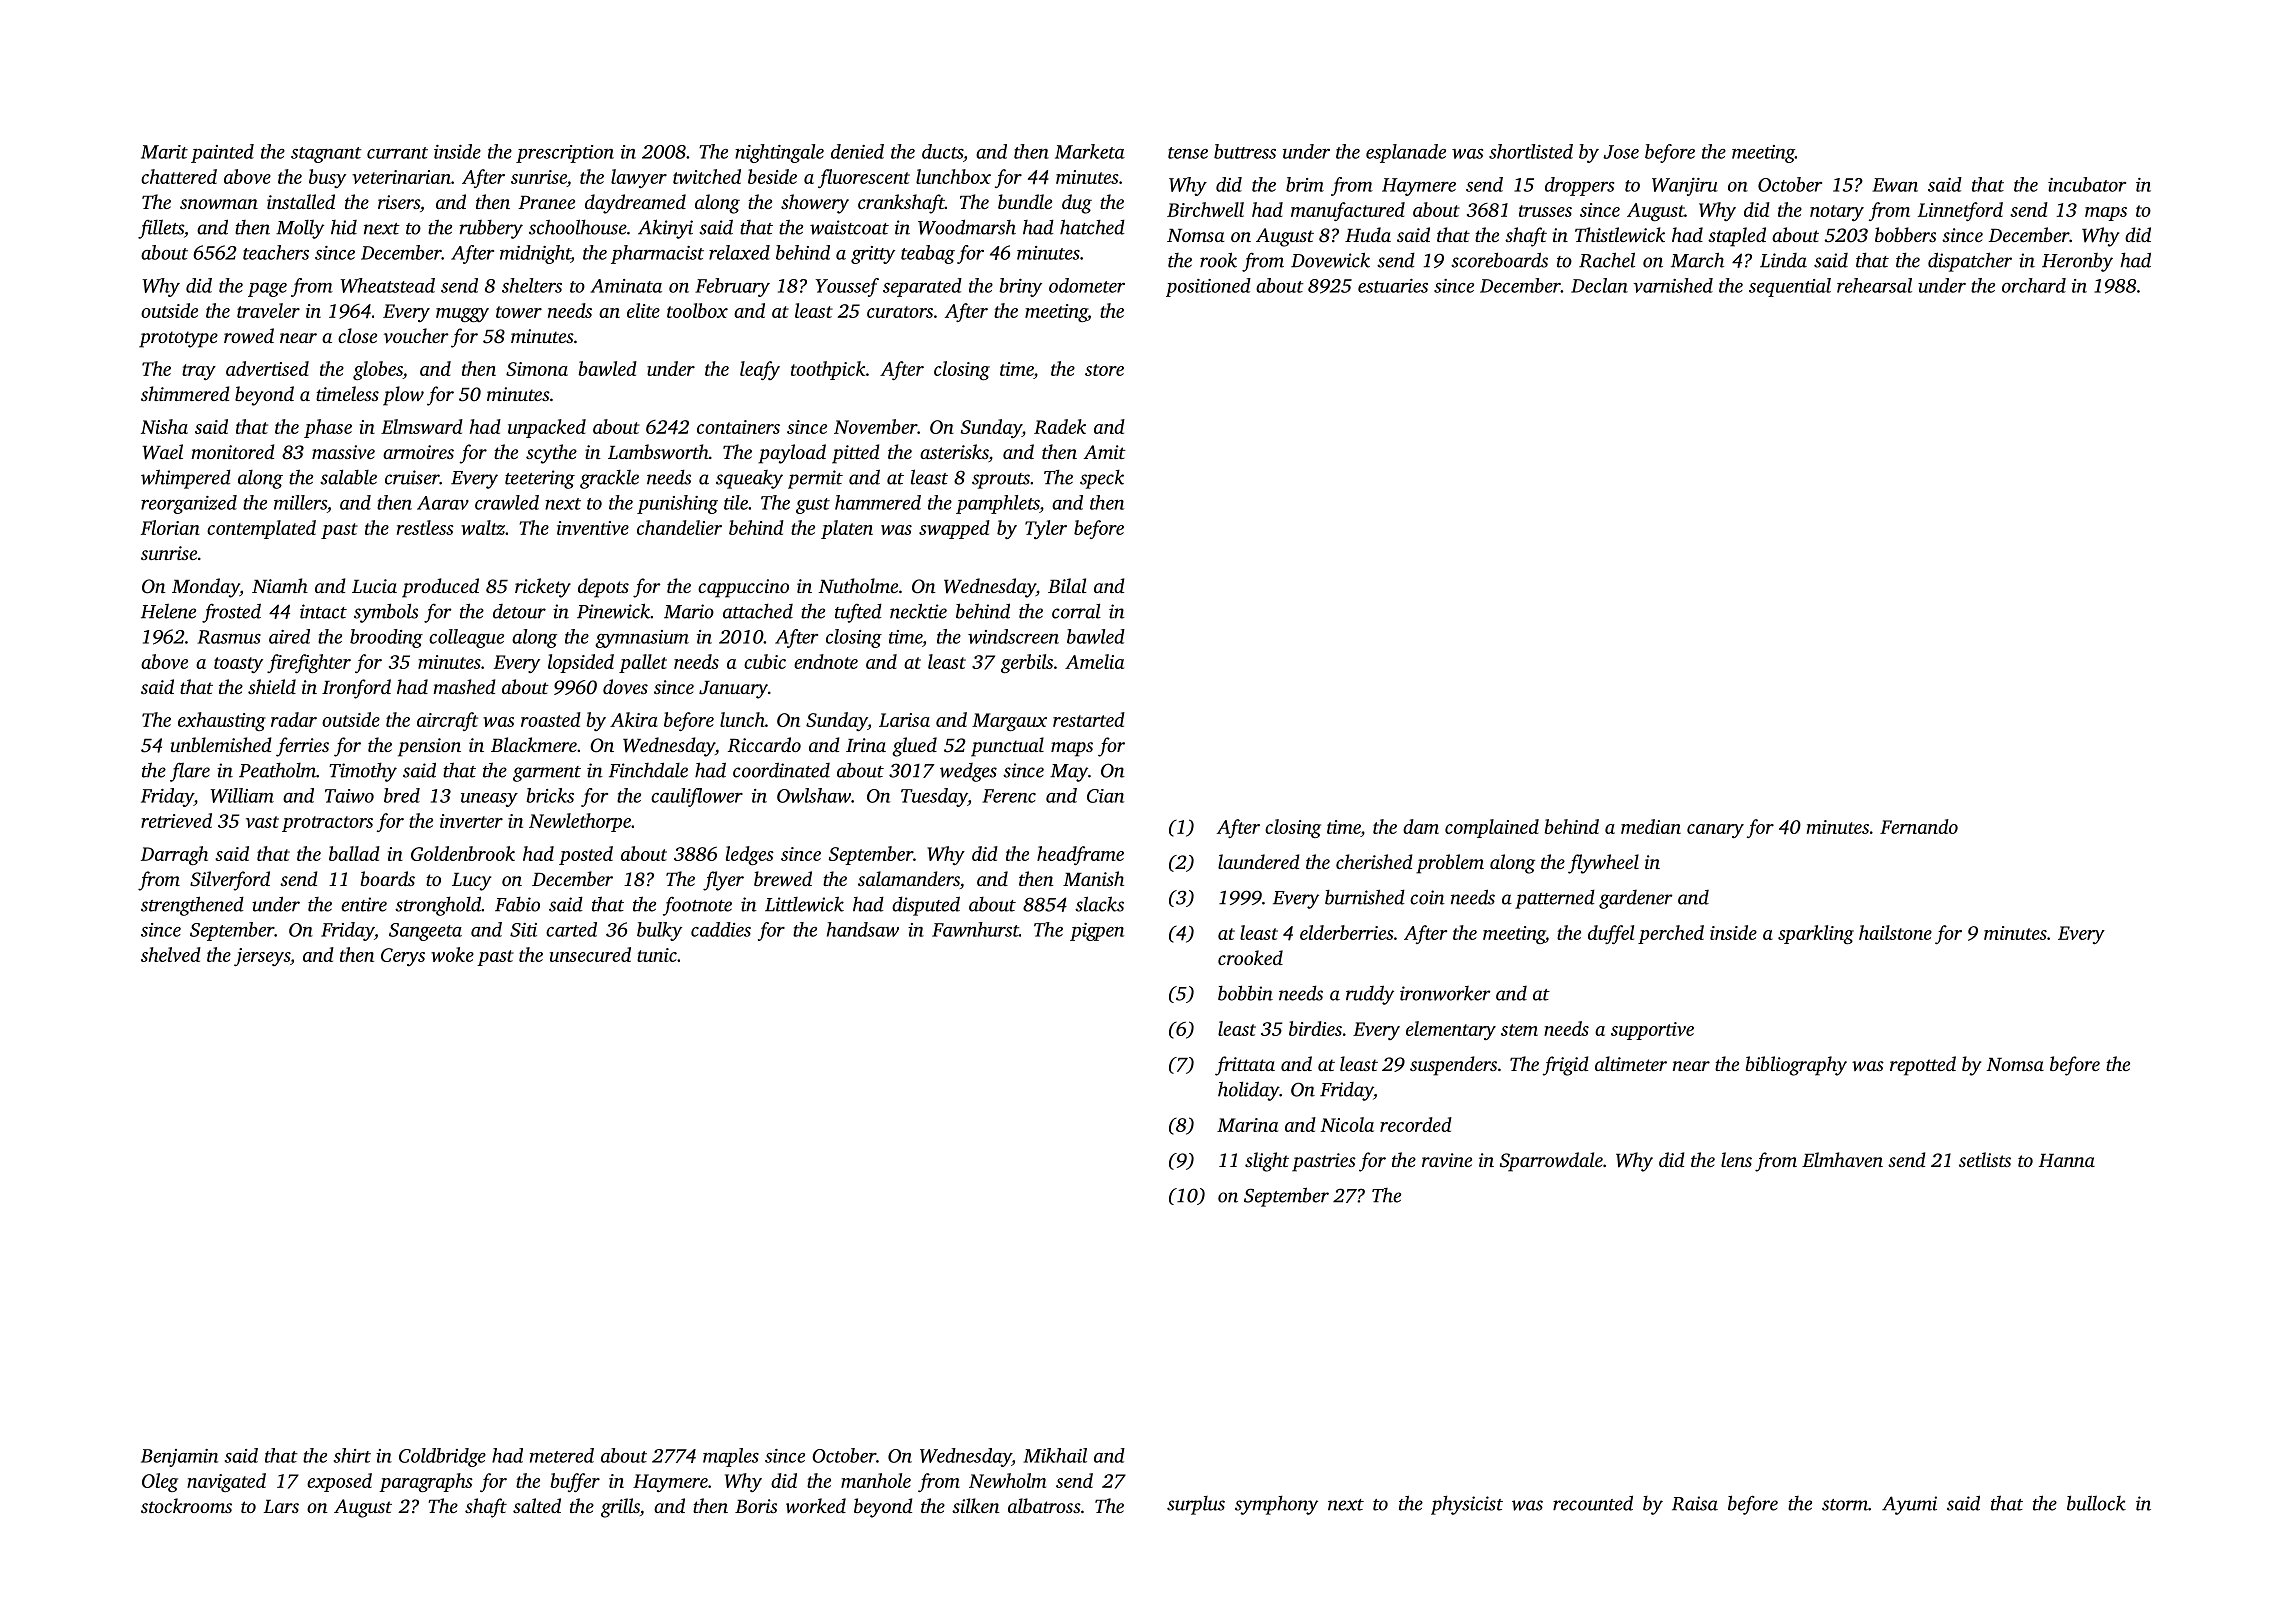  I want to click on slight, so click(1267, 1162).
